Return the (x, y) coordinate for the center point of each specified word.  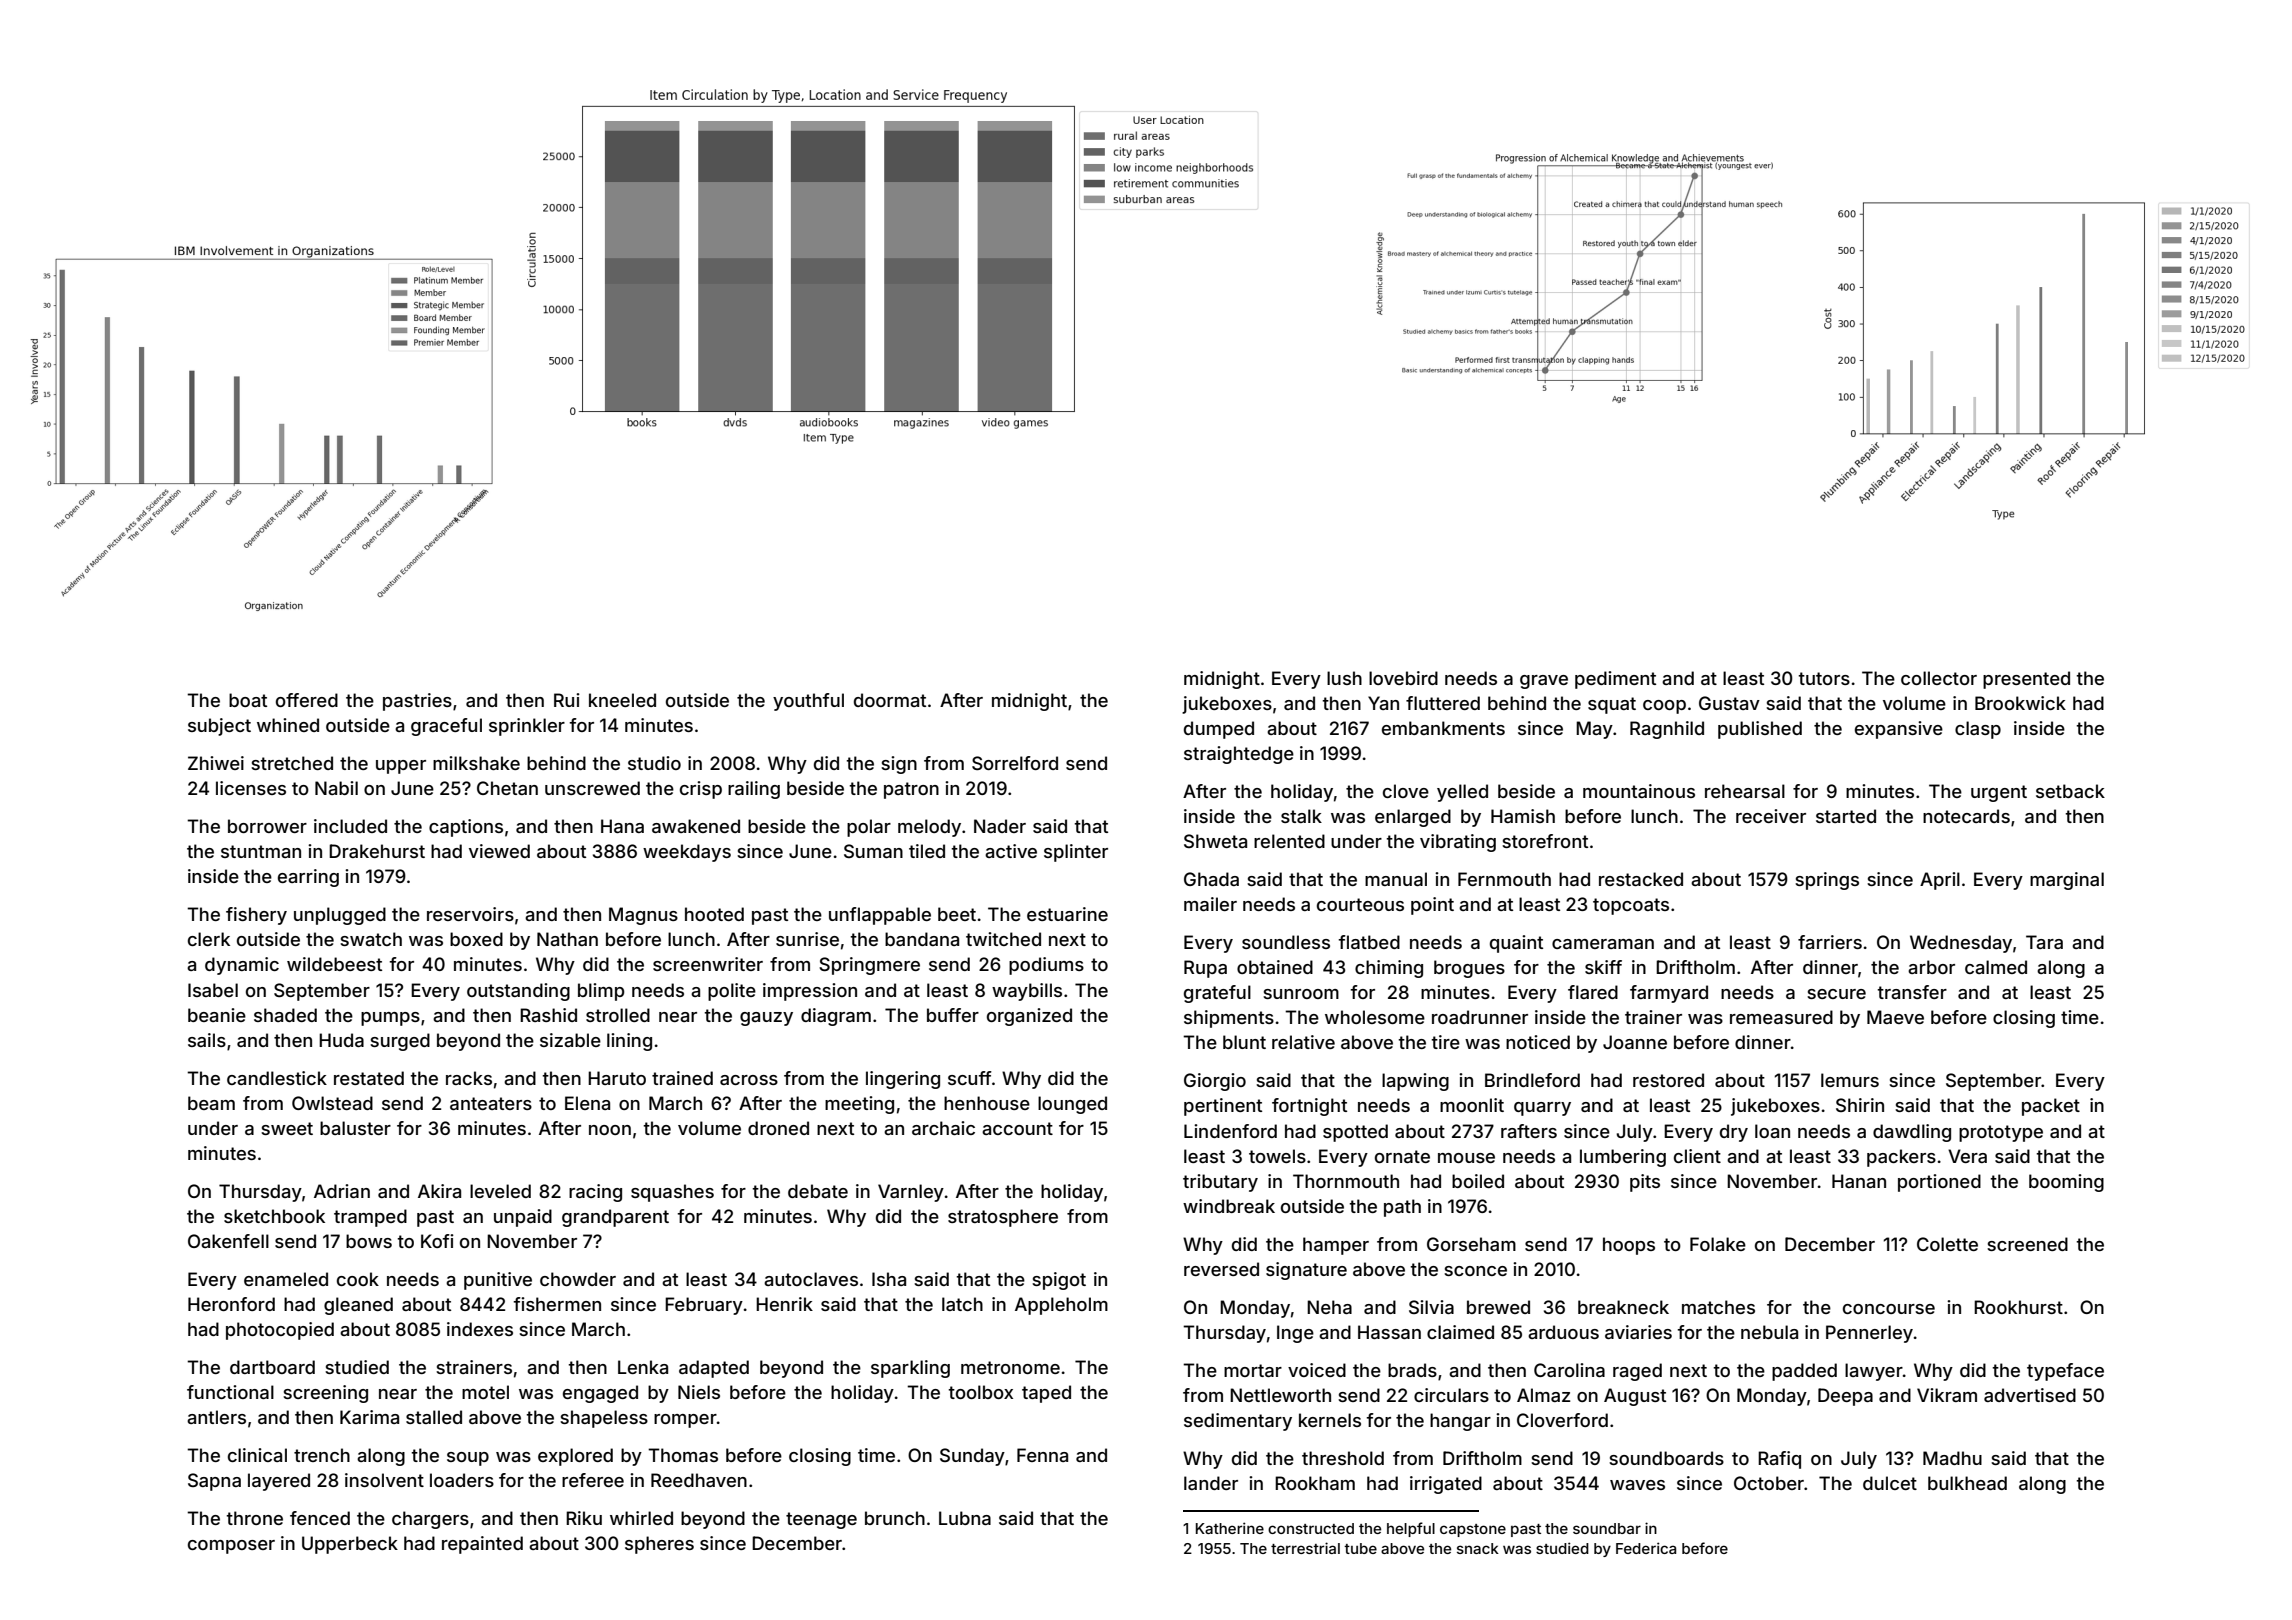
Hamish (1523, 816)
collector (1939, 678)
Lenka (643, 1367)
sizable (570, 1040)
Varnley (911, 1193)
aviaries (1638, 1332)
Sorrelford (1015, 763)
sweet (287, 1128)
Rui (567, 700)
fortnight (1309, 1107)
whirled (641, 1518)
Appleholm (1061, 1306)
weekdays (687, 853)
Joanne (1635, 1042)
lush (1344, 678)
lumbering (1623, 1158)
